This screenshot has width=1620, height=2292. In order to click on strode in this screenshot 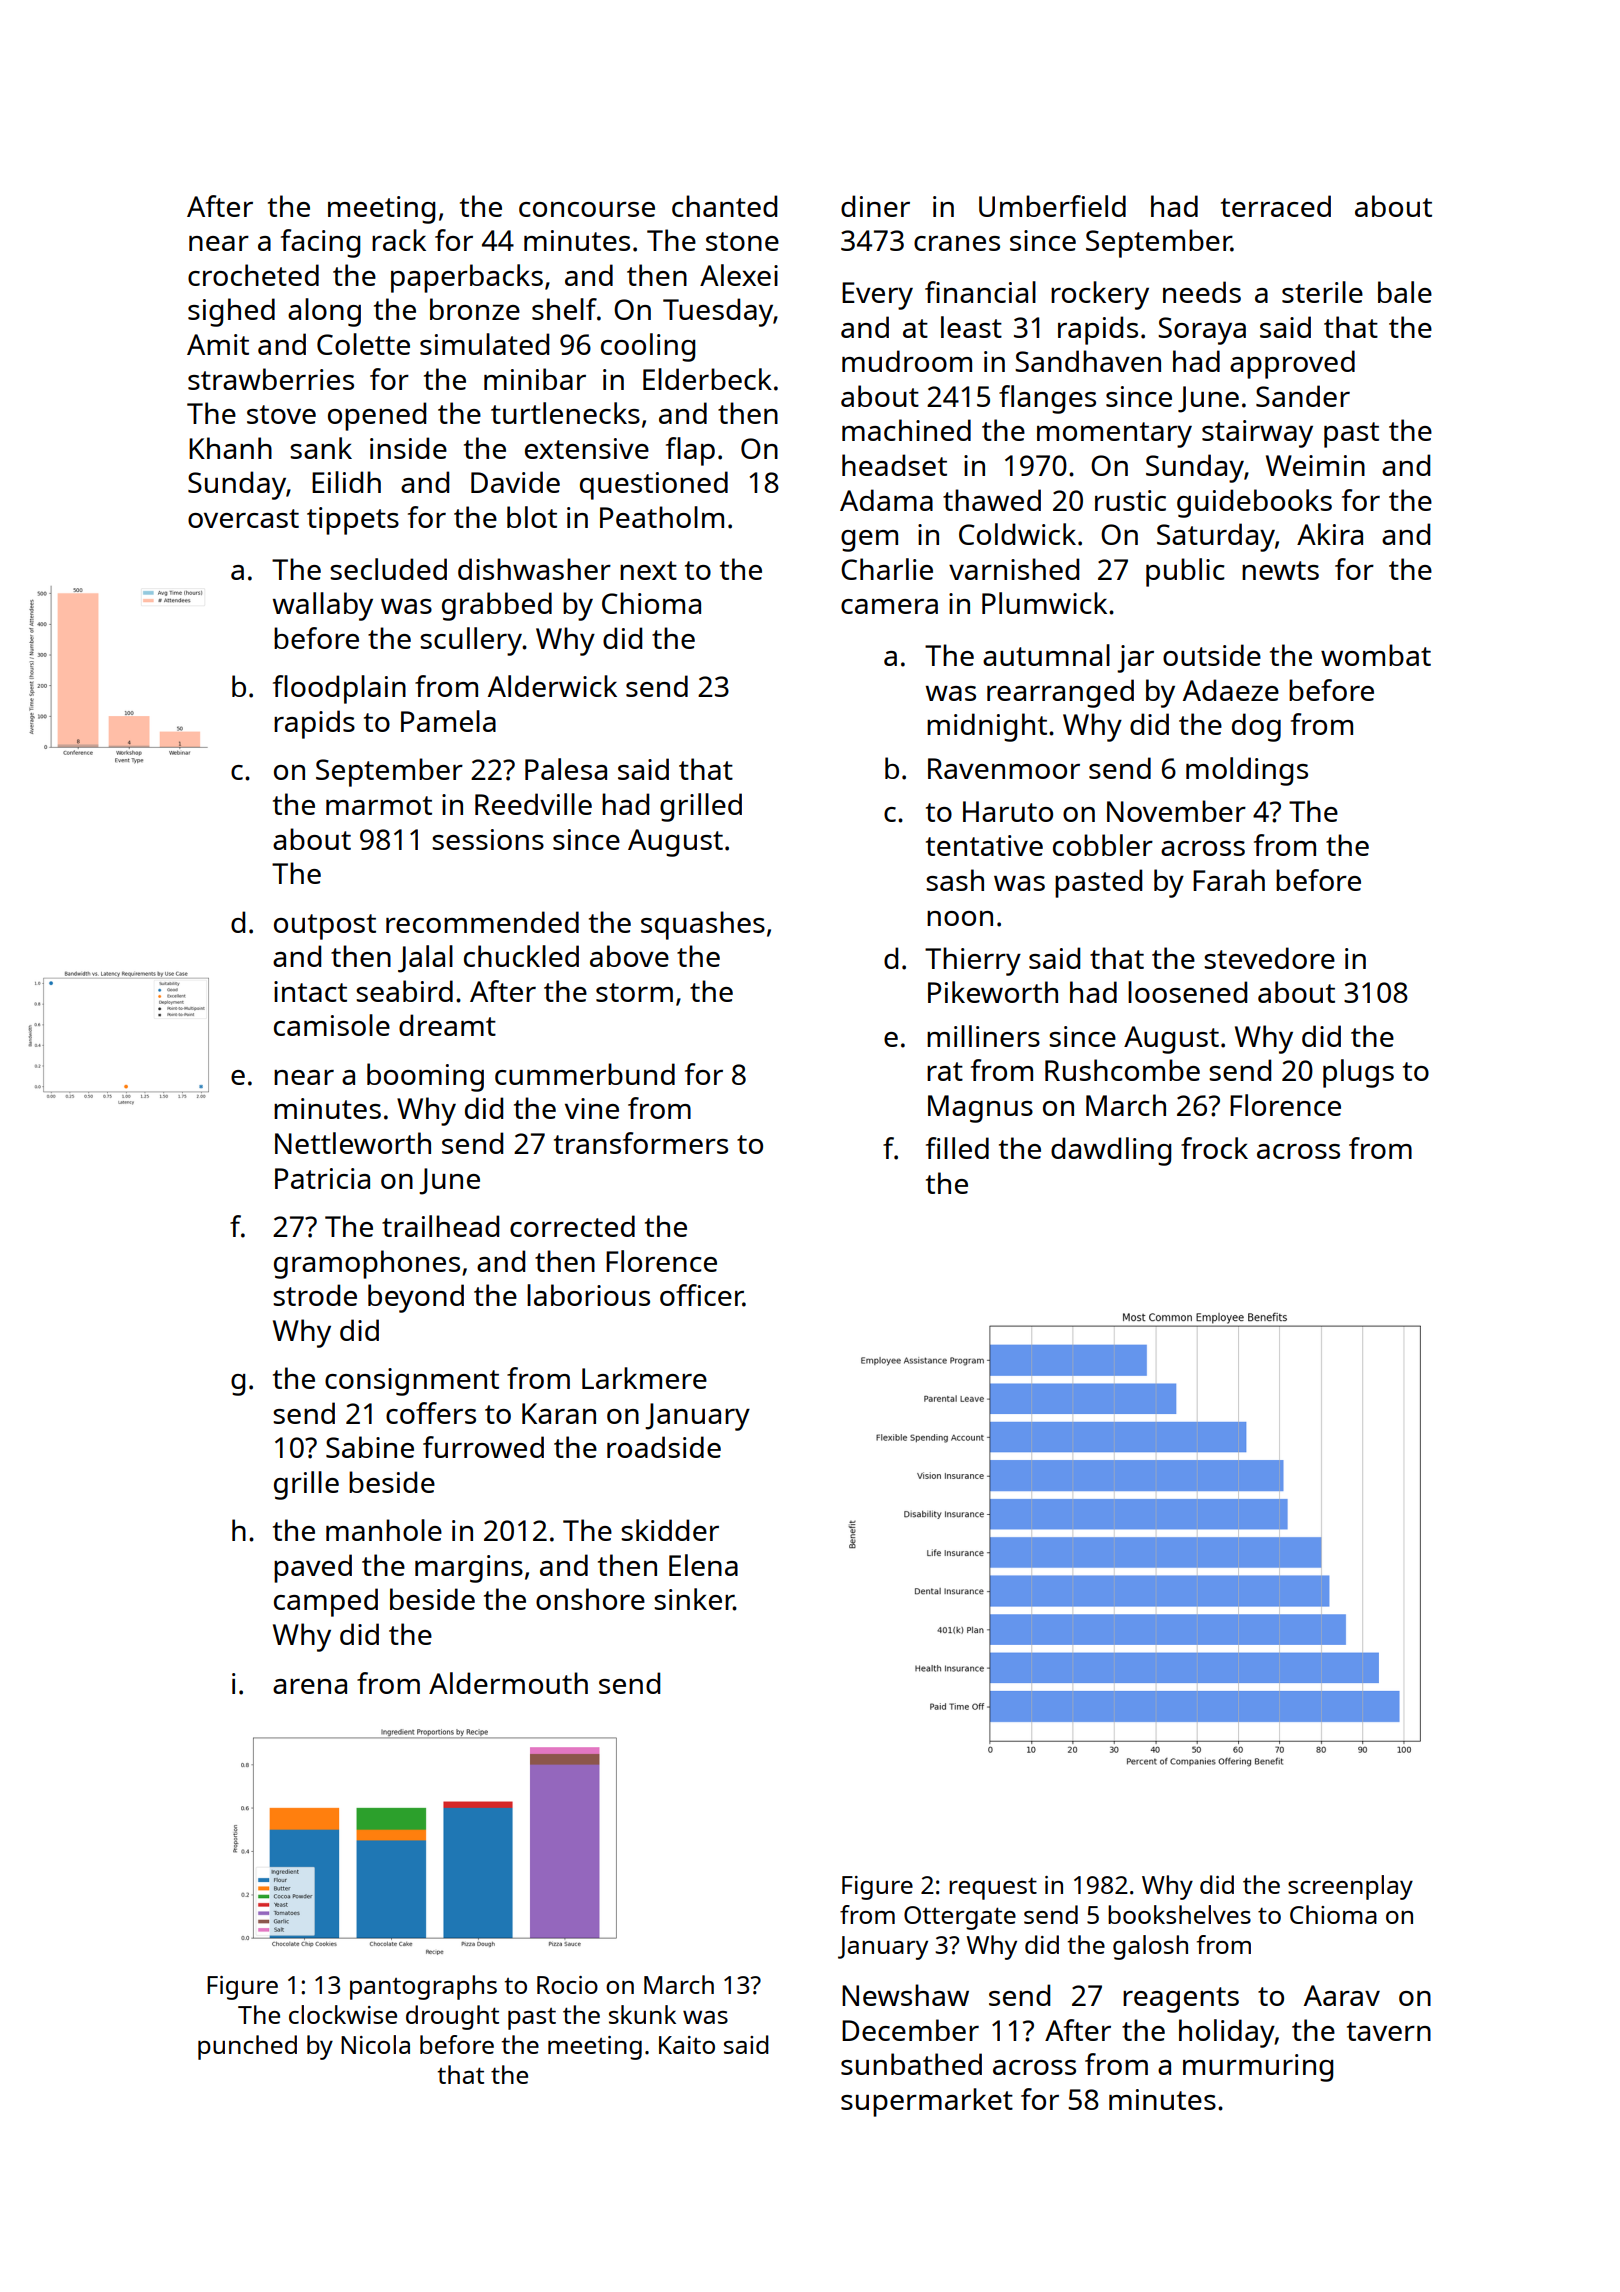, I will do `click(315, 1295)`.
